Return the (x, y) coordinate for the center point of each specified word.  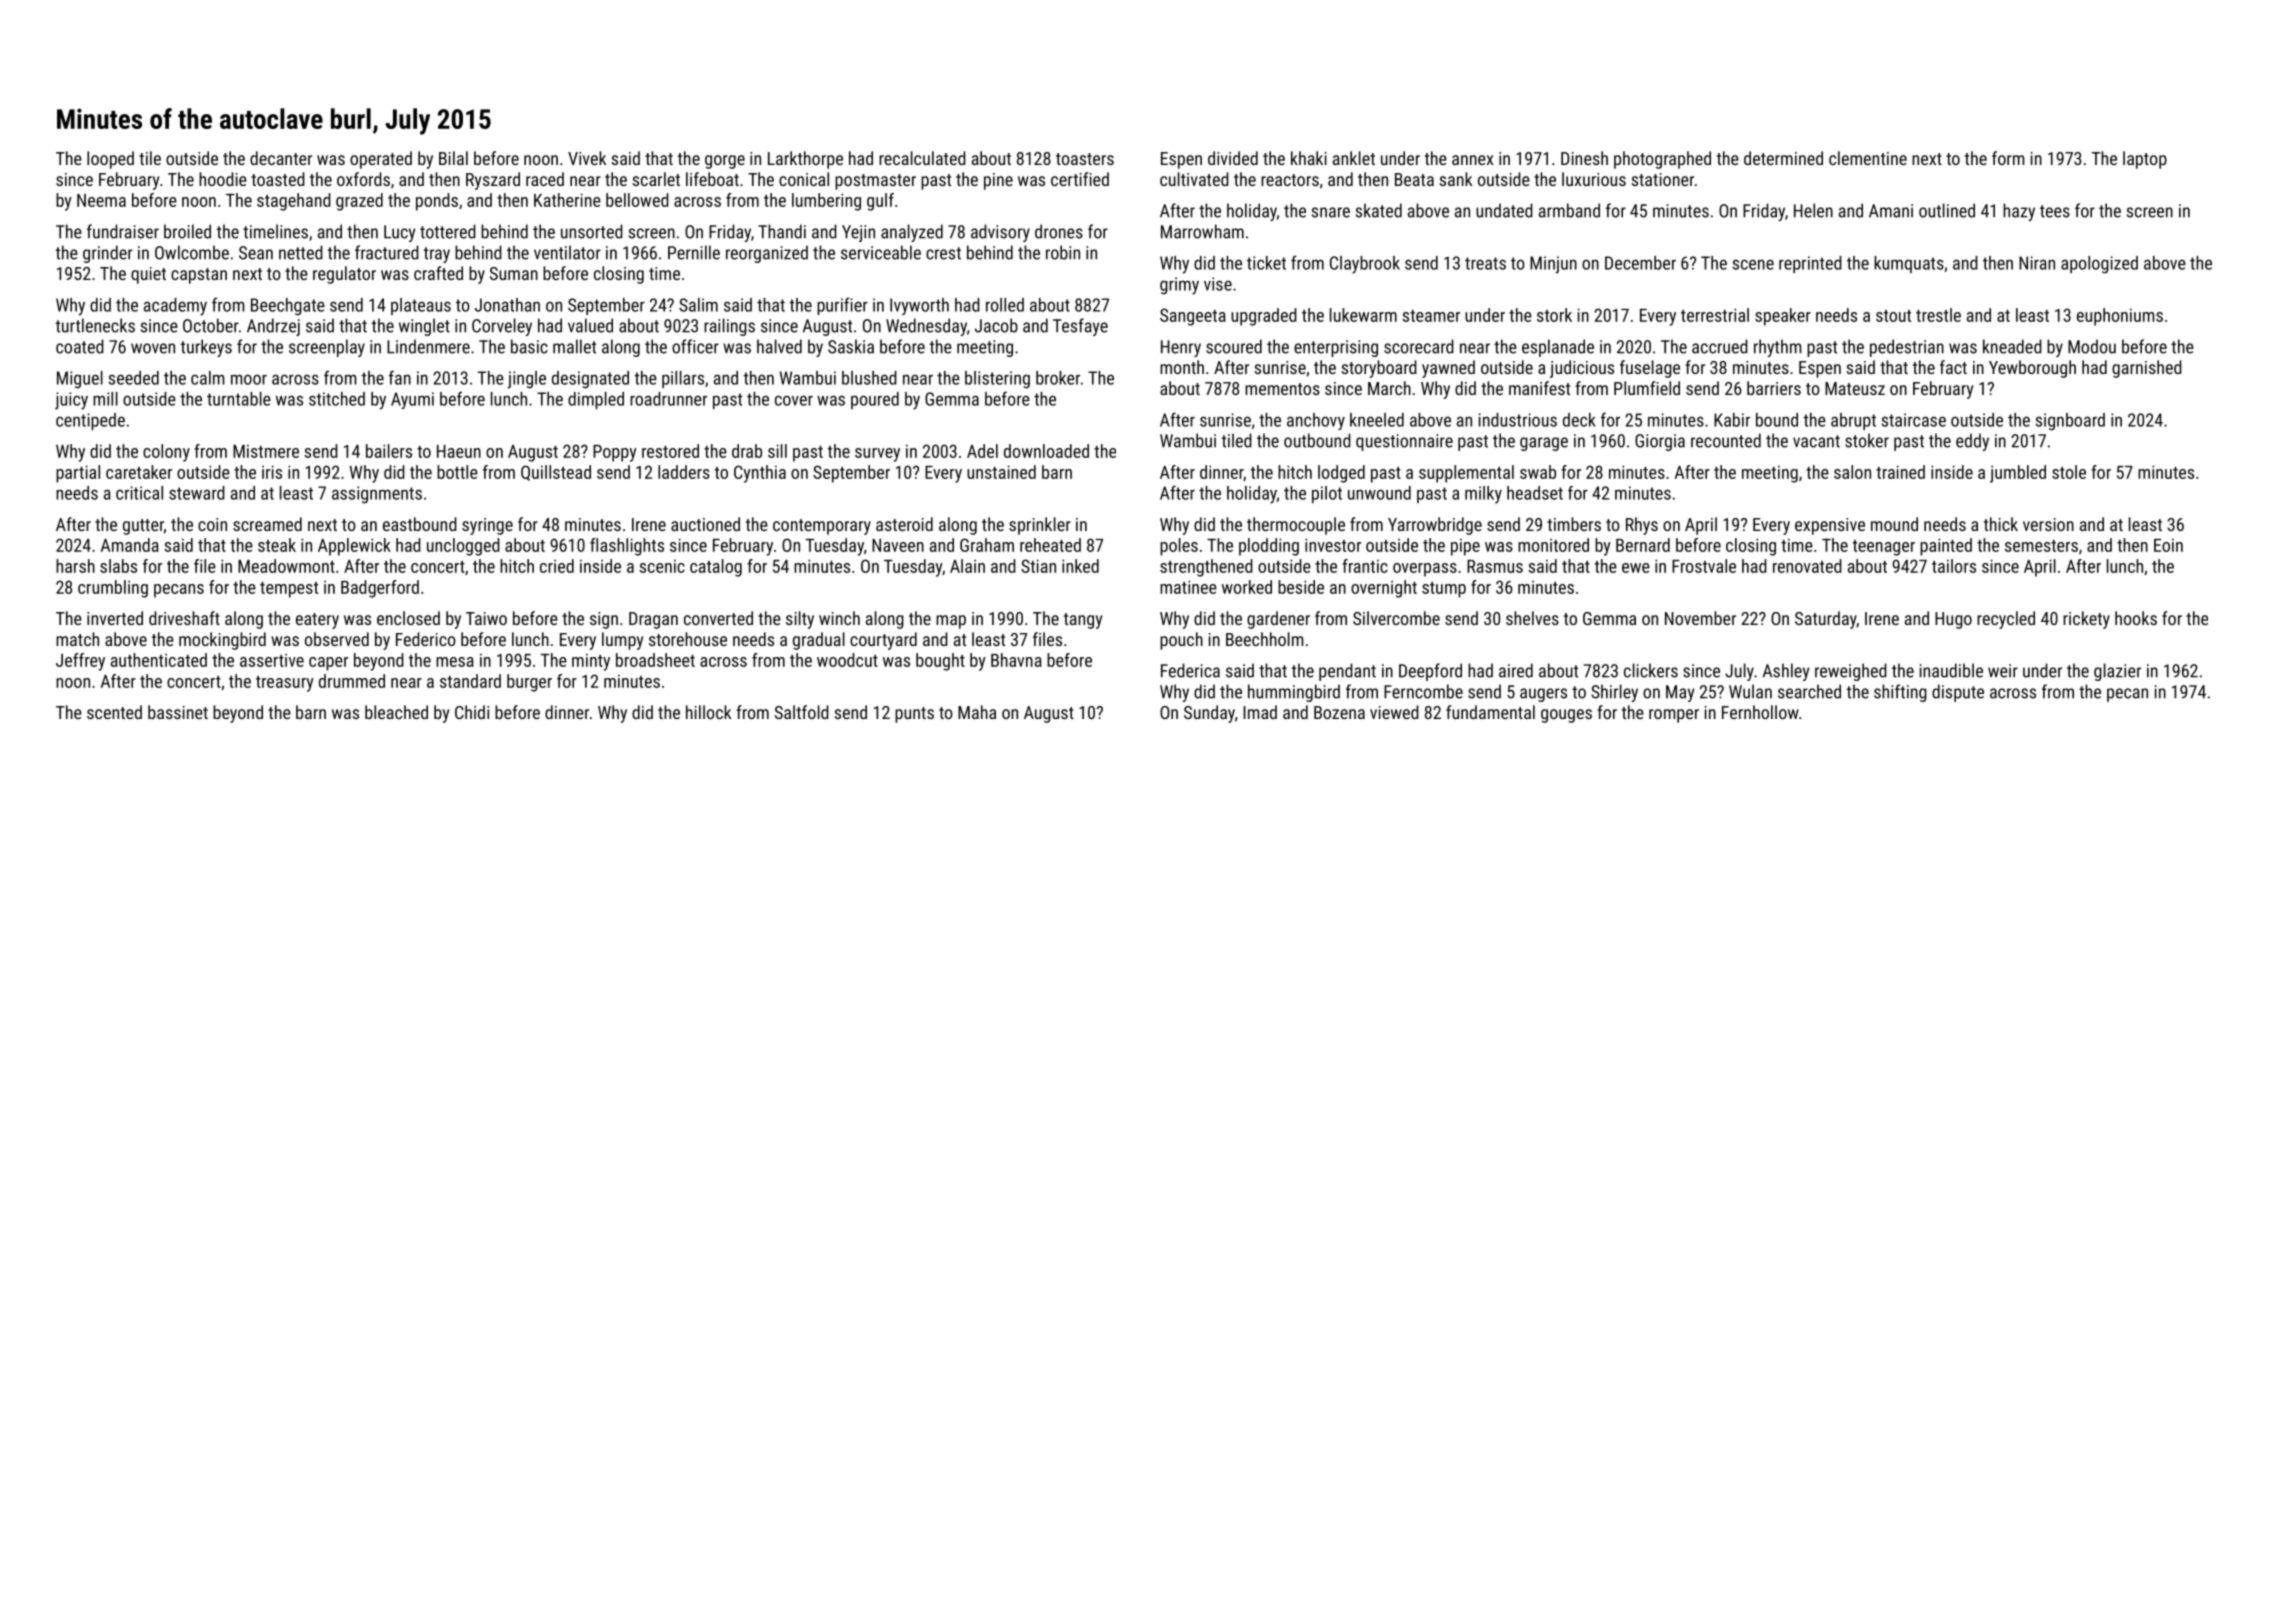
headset (1535, 493)
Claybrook (1365, 265)
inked (1080, 566)
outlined (1947, 210)
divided (1233, 158)
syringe (487, 526)
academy (175, 307)
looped (110, 160)
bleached (396, 712)
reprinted (1810, 264)
